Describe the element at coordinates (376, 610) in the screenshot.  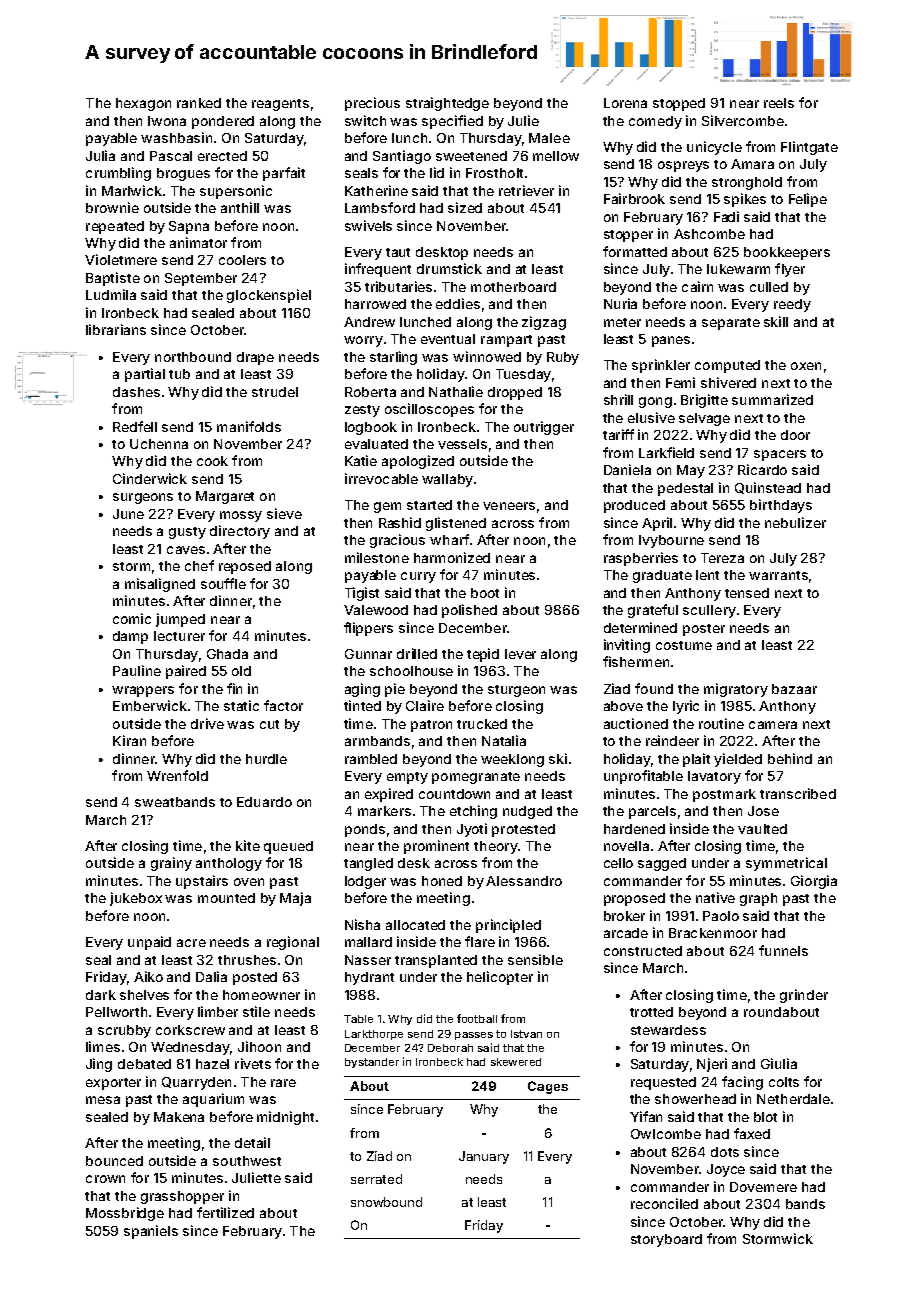
I see `Valewood` at that location.
